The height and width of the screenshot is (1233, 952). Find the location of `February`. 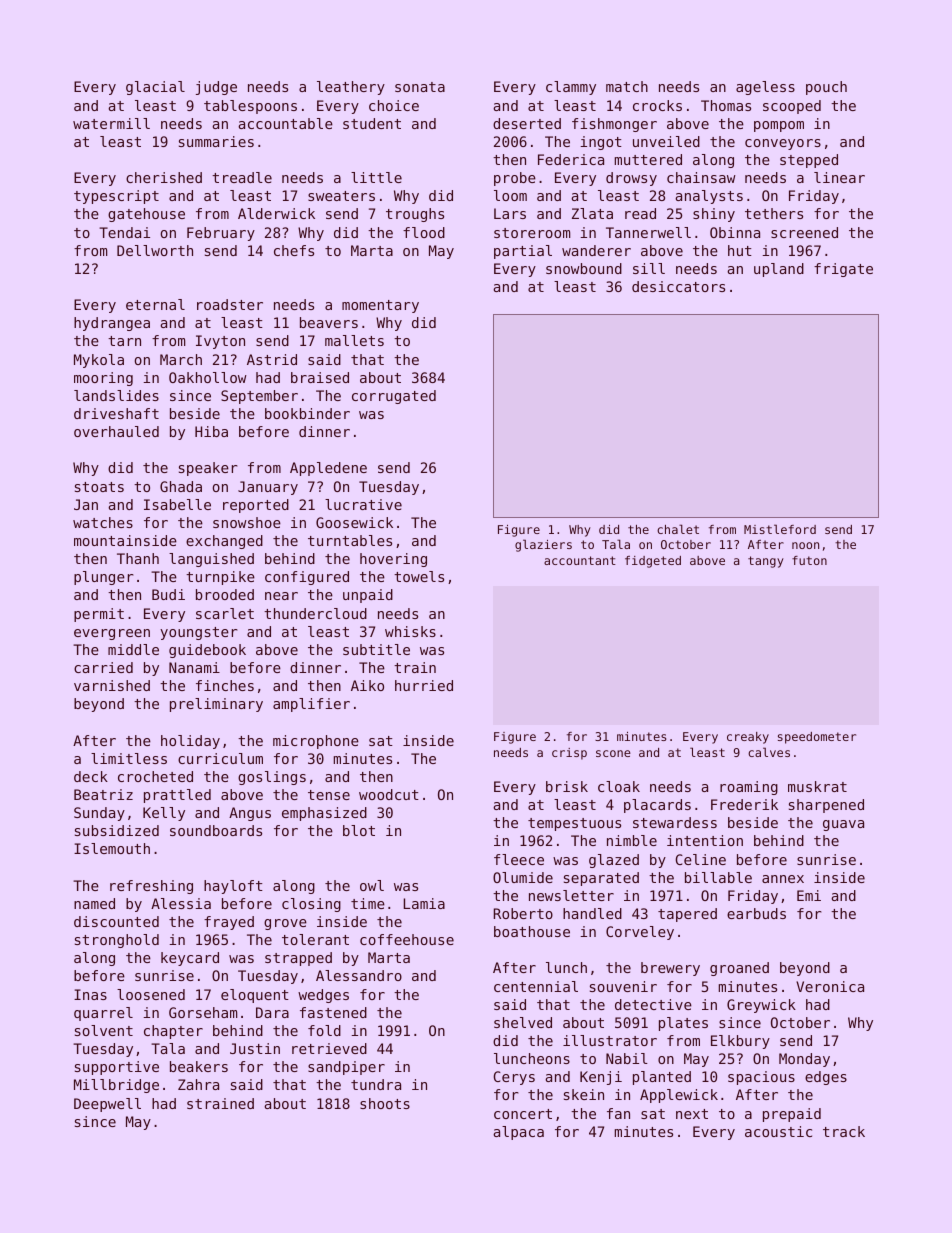

February is located at coordinates (221, 234).
